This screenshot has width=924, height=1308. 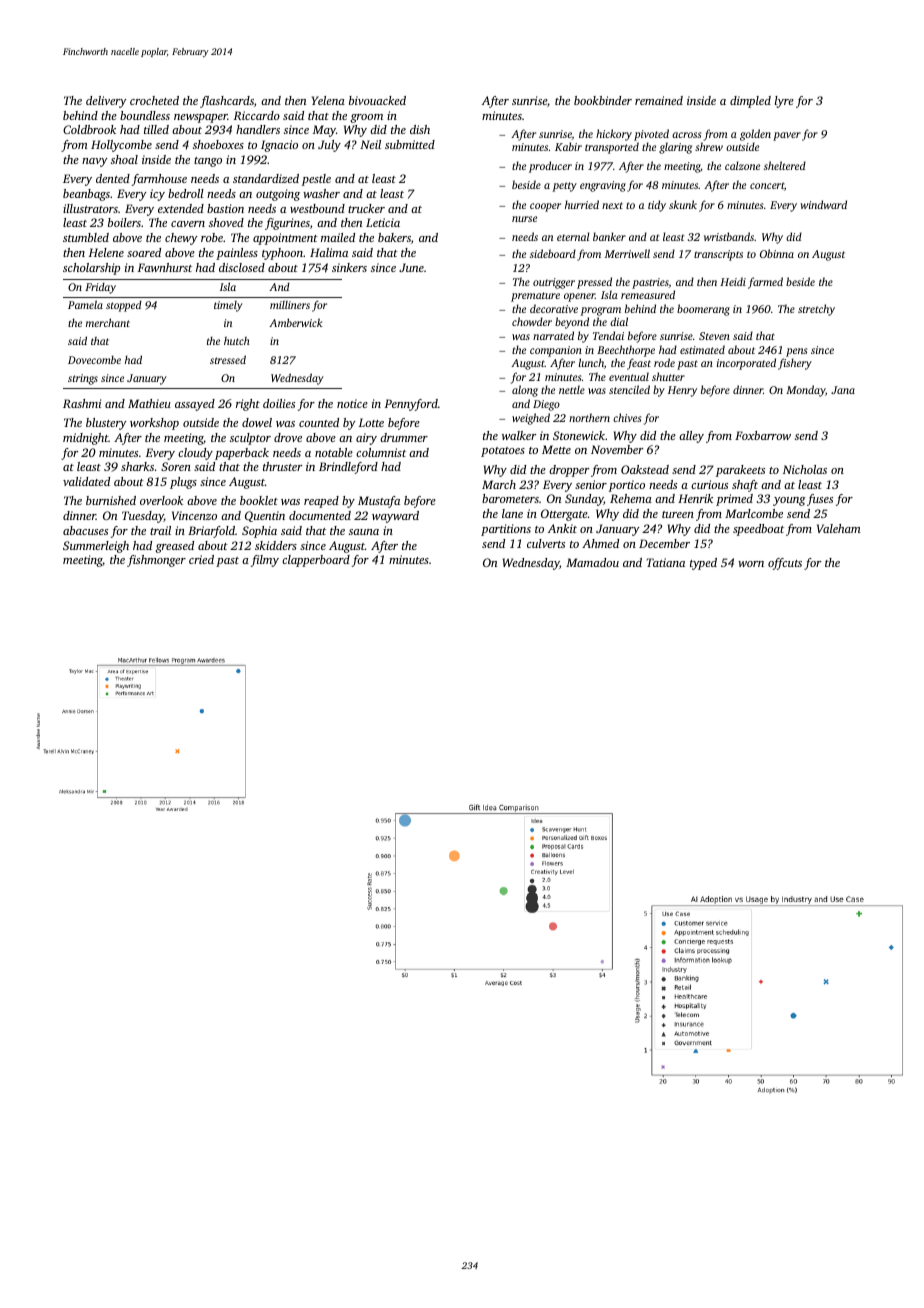 What do you see at coordinates (144, 252) in the screenshot?
I see `soared` at bounding box center [144, 252].
